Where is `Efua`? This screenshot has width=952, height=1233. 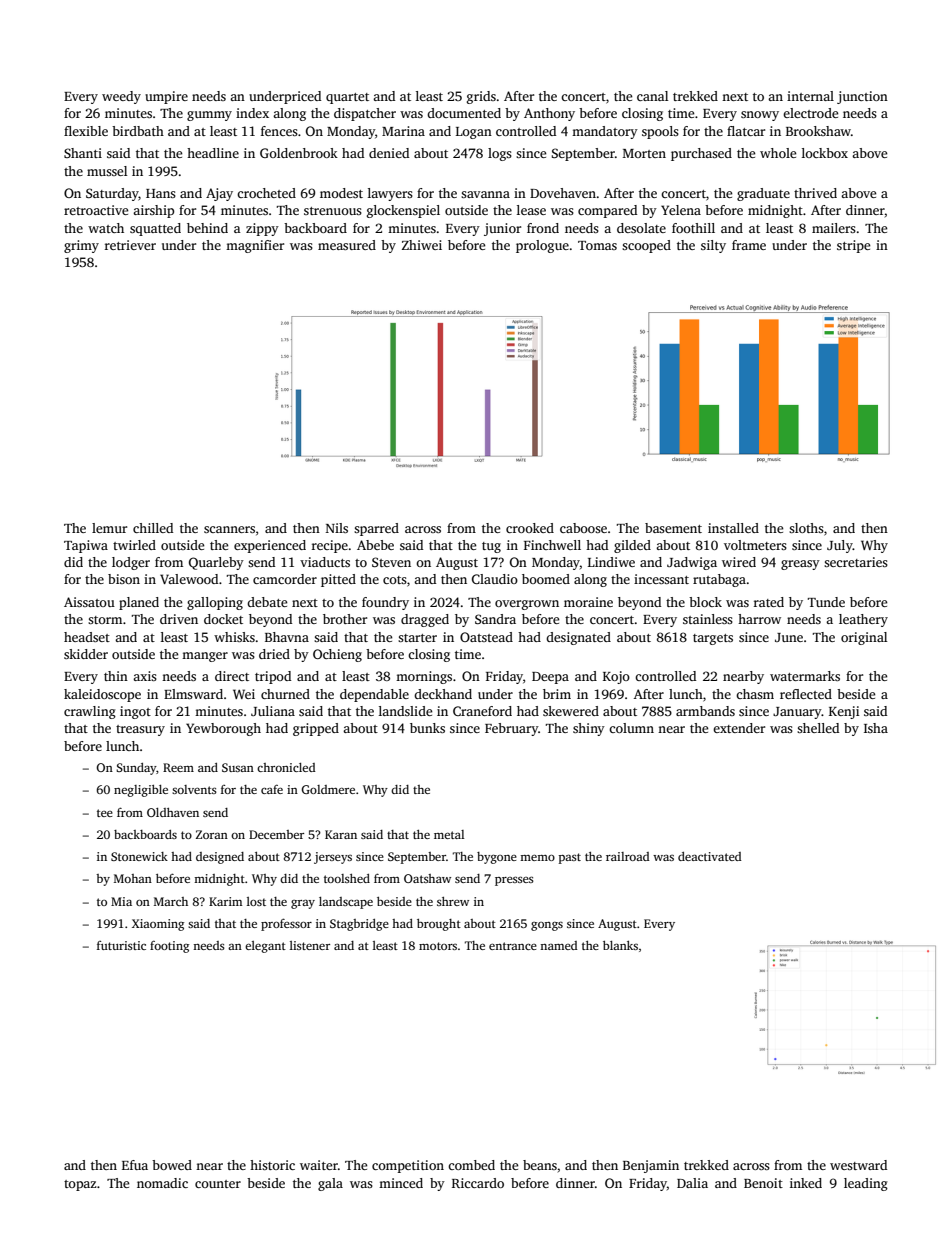 Efua is located at coordinates (135, 1165).
